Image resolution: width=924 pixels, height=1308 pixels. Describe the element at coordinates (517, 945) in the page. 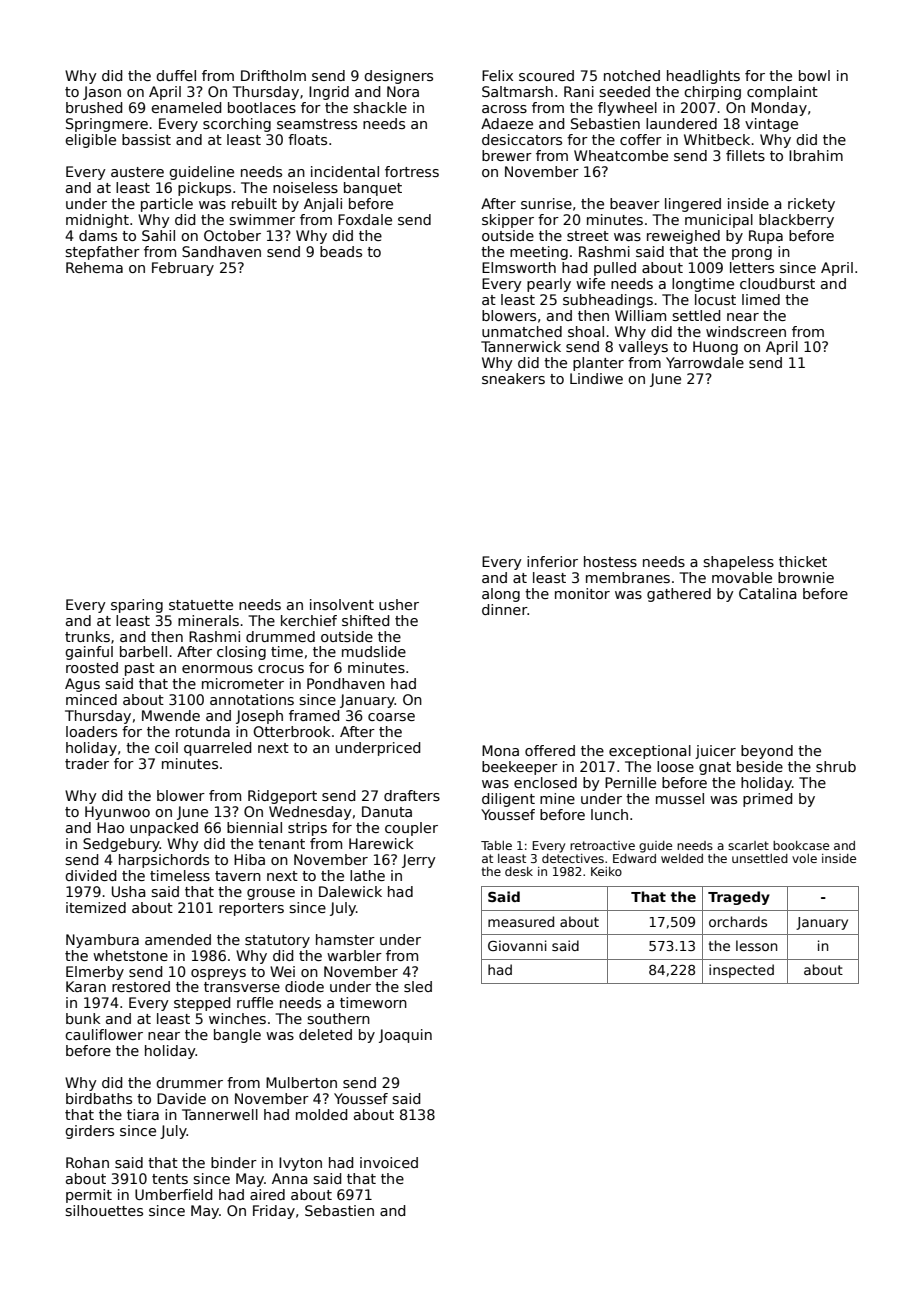

I see `Giovanni` at that location.
